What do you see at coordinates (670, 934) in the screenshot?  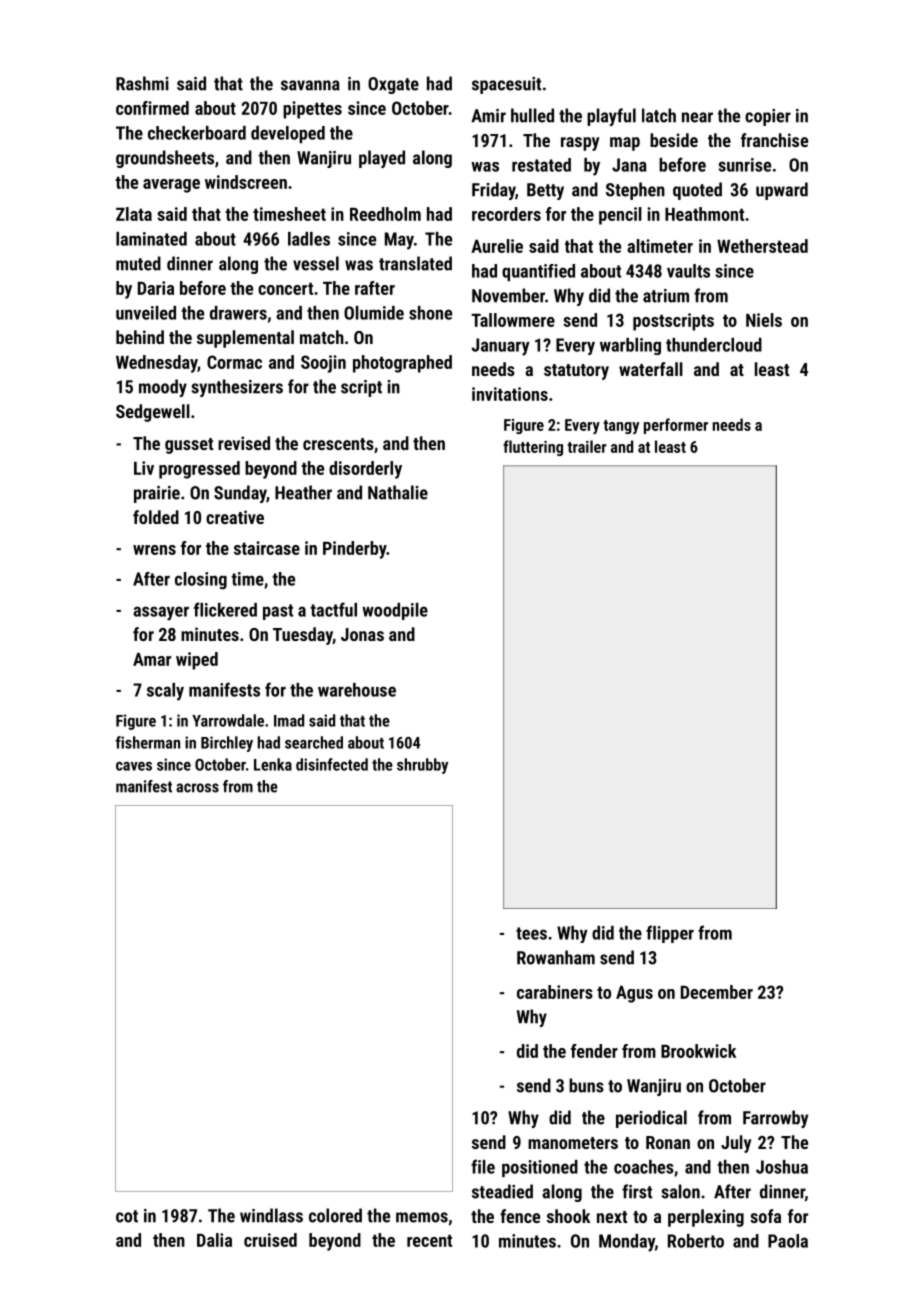 I see `flipper` at bounding box center [670, 934].
